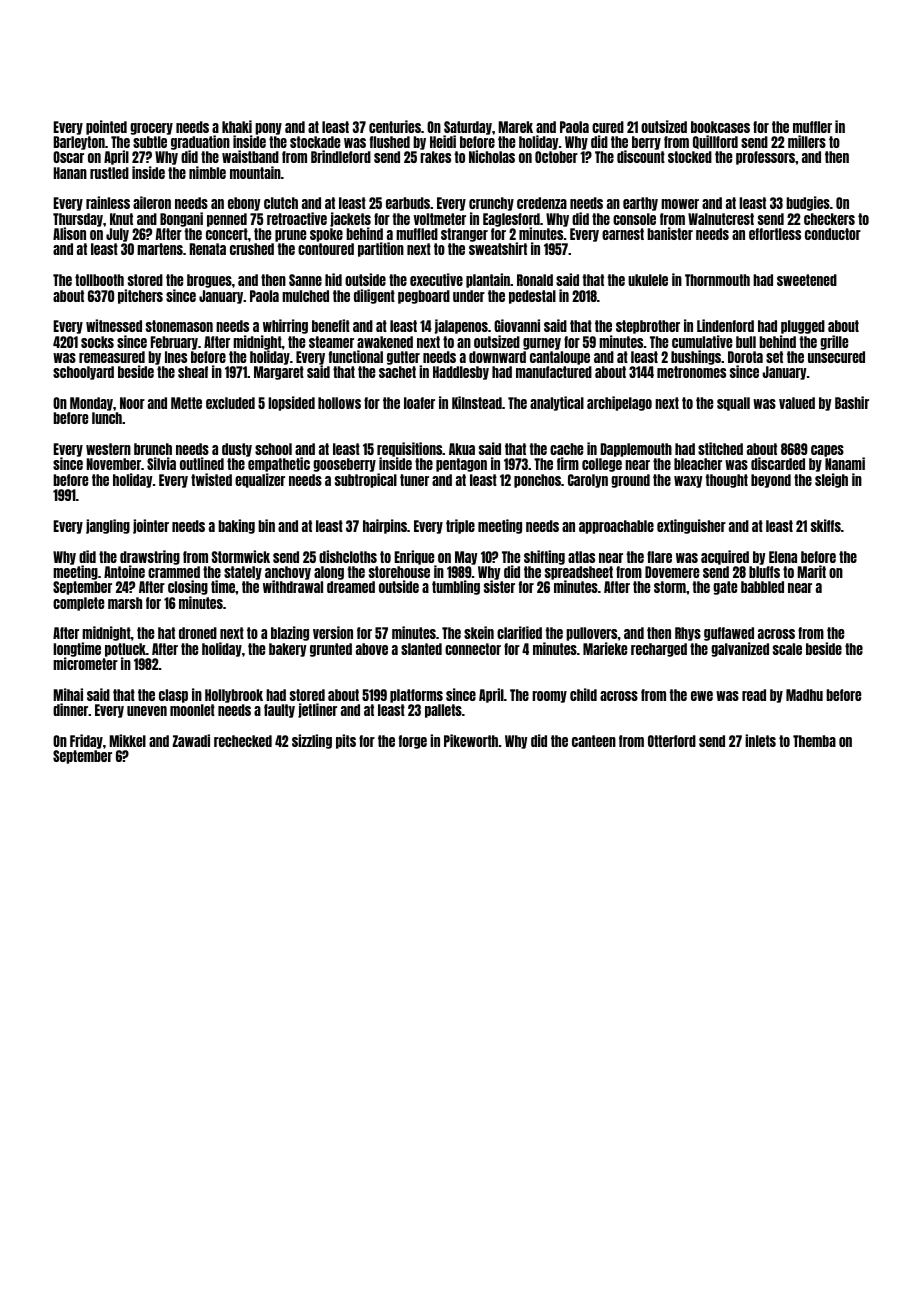 The height and width of the screenshot is (1308, 924). Describe the element at coordinates (331, 650) in the screenshot. I see `grunted` at that location.
